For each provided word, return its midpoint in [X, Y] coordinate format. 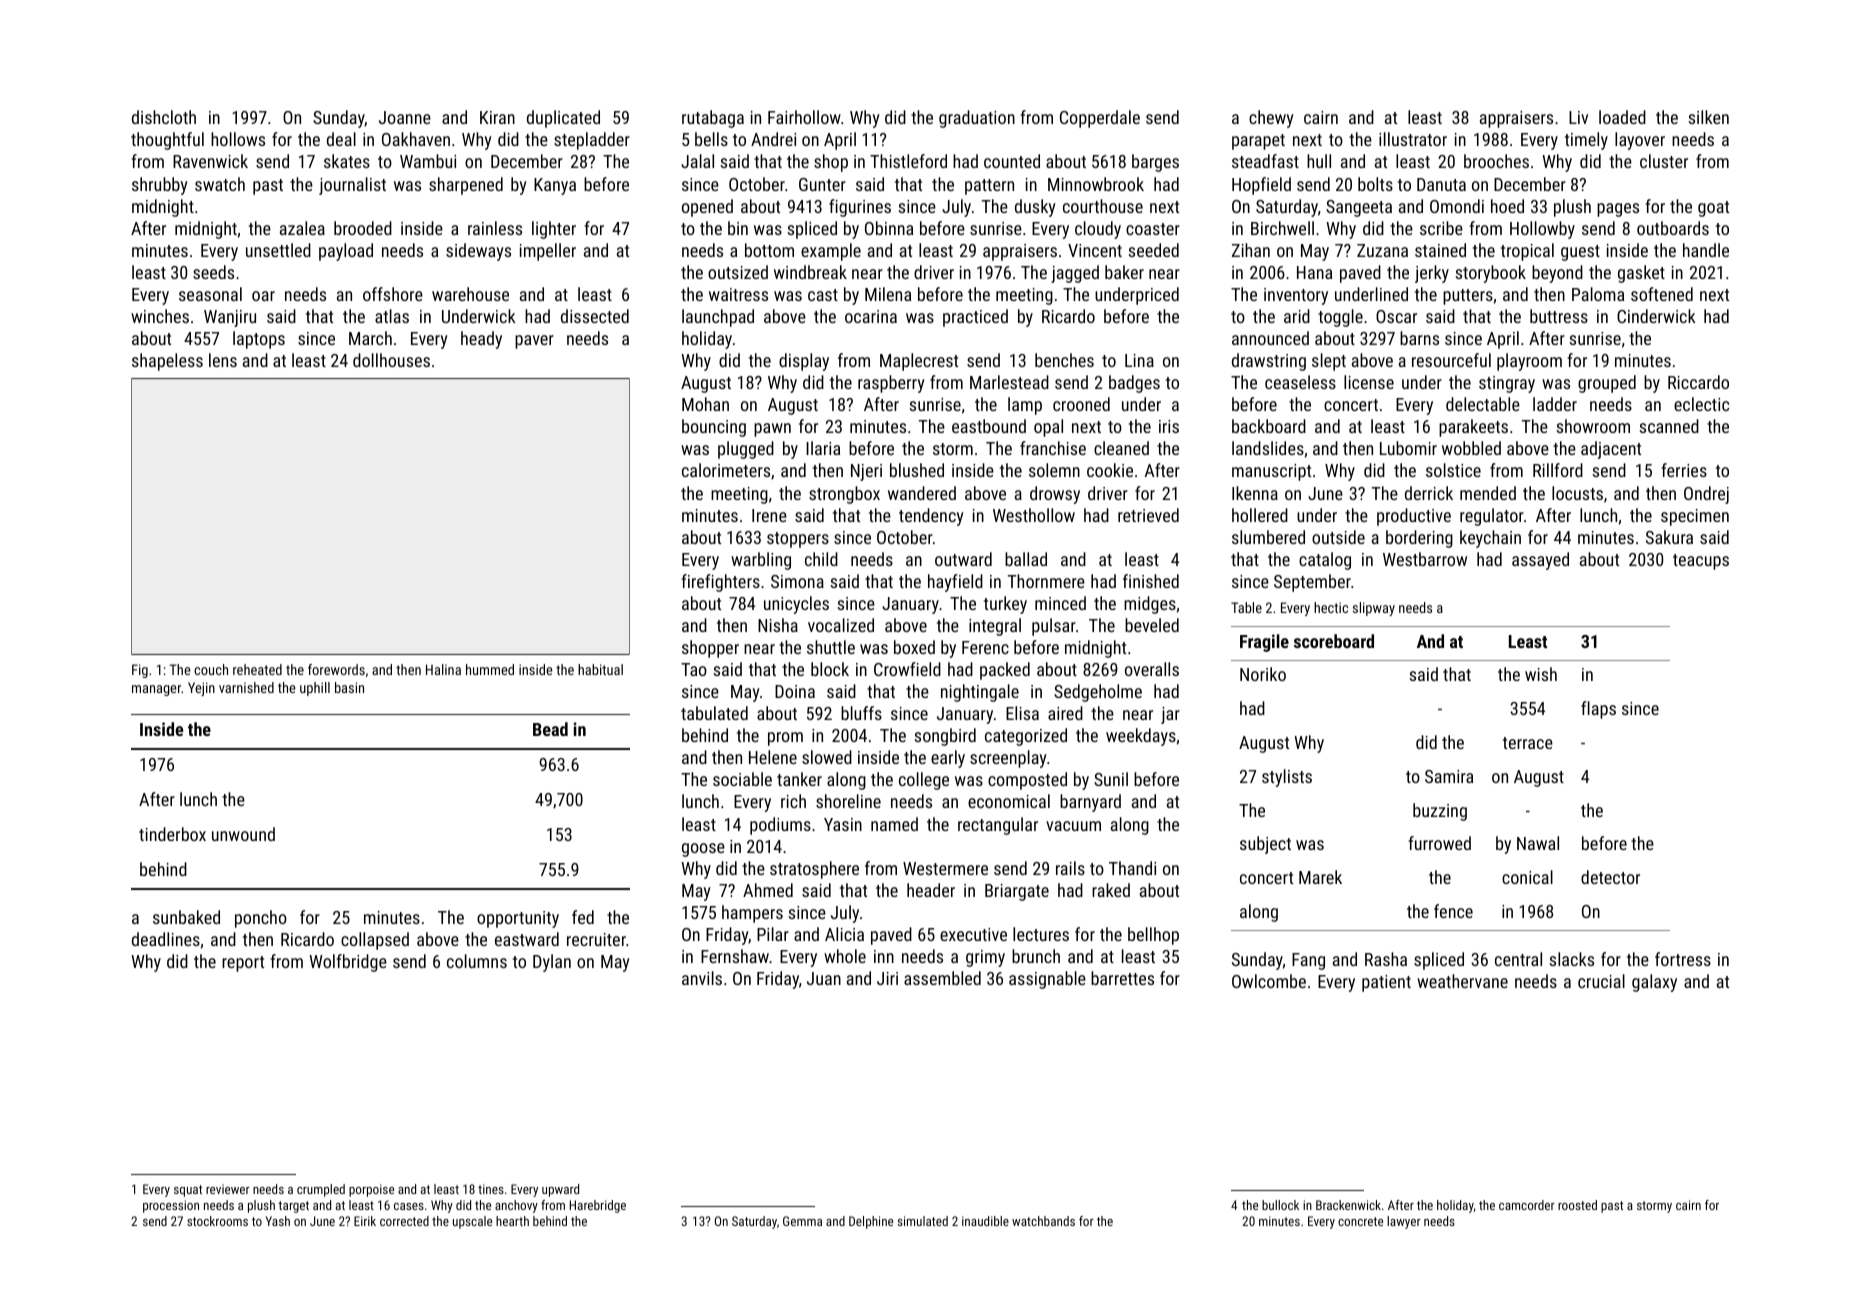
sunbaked [186, 917]
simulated [923, 1221]
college [924, 781]
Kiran [497, 117]
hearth [512, 1221]
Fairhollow [804, 117]
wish [1541, 674]
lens [223, 360]
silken [1708, 117]
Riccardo [1698, 382]
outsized [738, 272]
